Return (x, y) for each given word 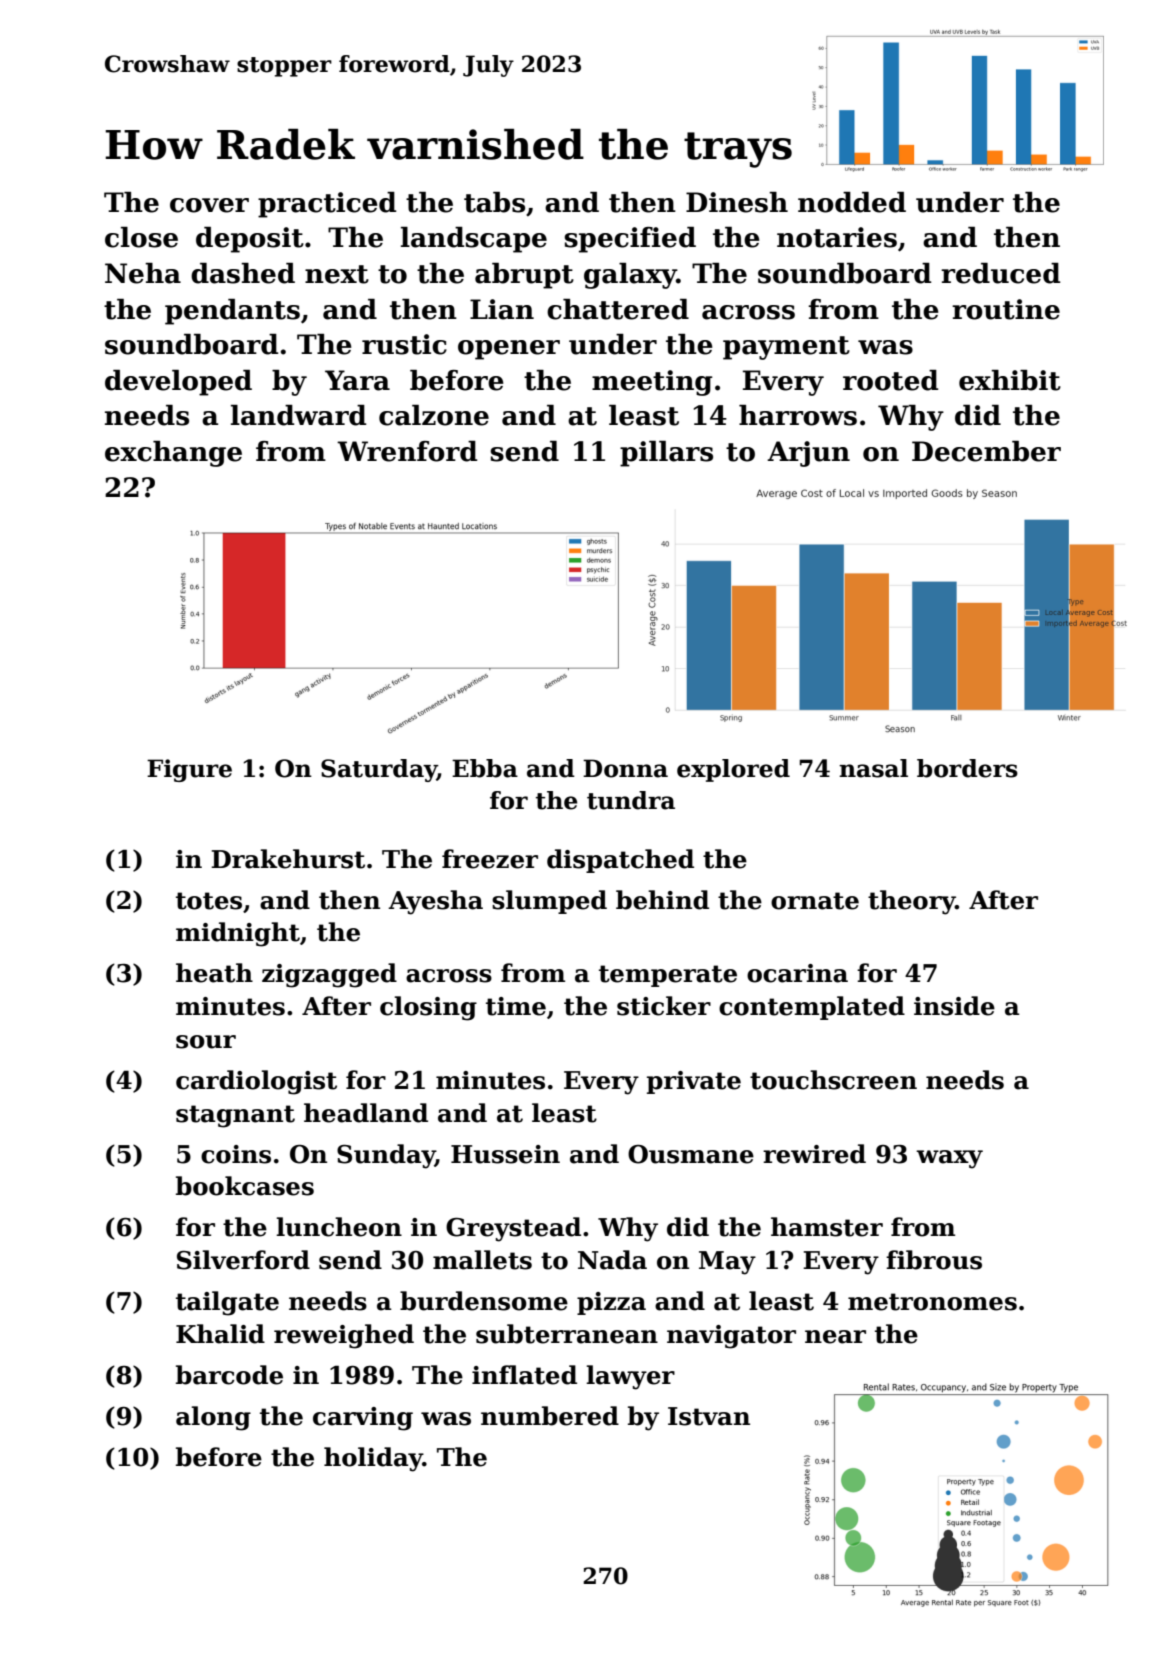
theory (911, 902)
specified (630, 240)
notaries (837, 237)
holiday (373, 1459)
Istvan (709, 1416)
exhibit (1010, 380)
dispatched (620, 861)
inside (954, 1006)
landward (299, 415)
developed (178, 383)
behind (662, 900)
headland (366, 1113)
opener (509, 350)
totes (209, 901)
